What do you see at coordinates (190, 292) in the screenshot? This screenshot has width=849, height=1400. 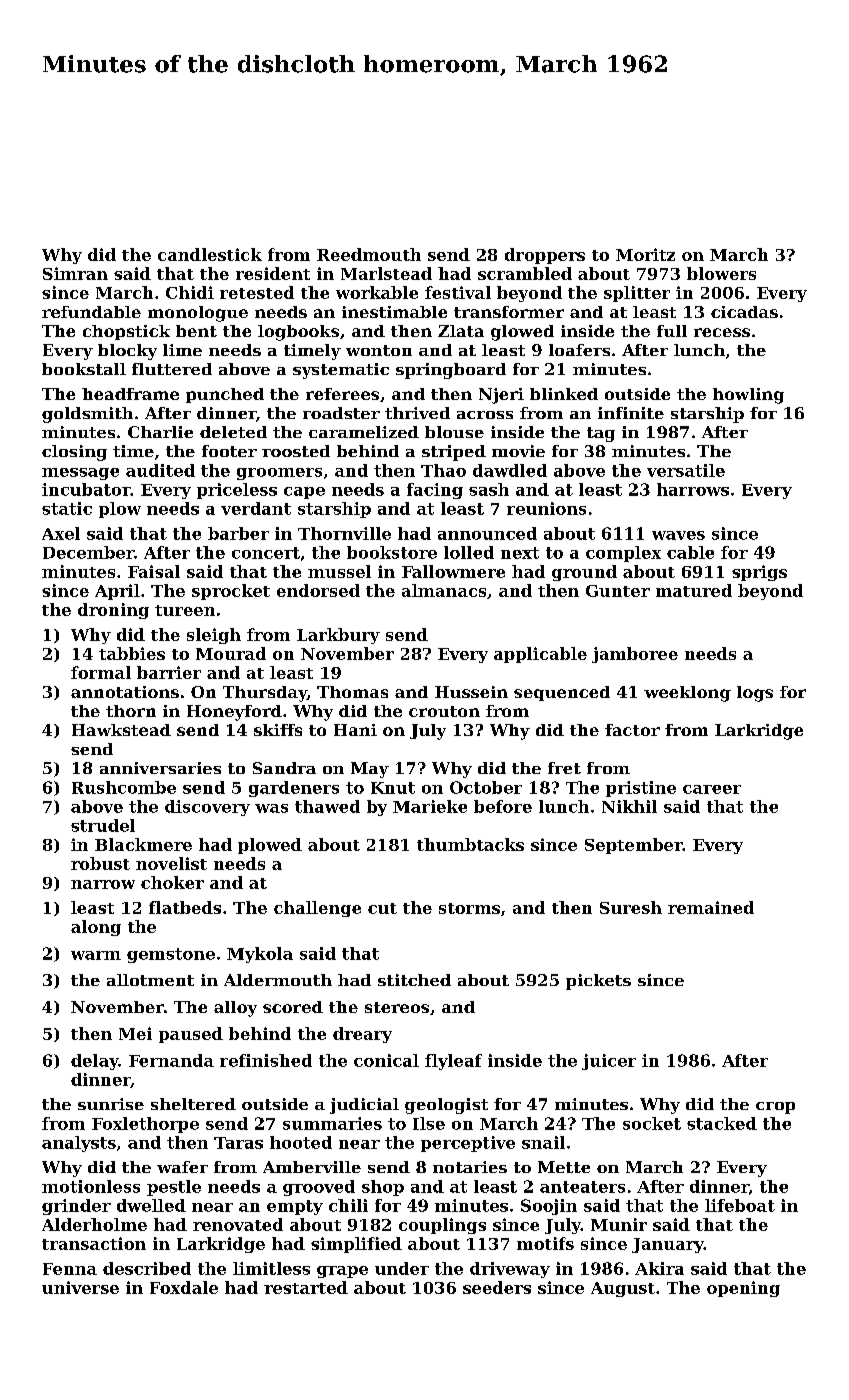 I see `Chidi` at bounding box center [190, 292].
